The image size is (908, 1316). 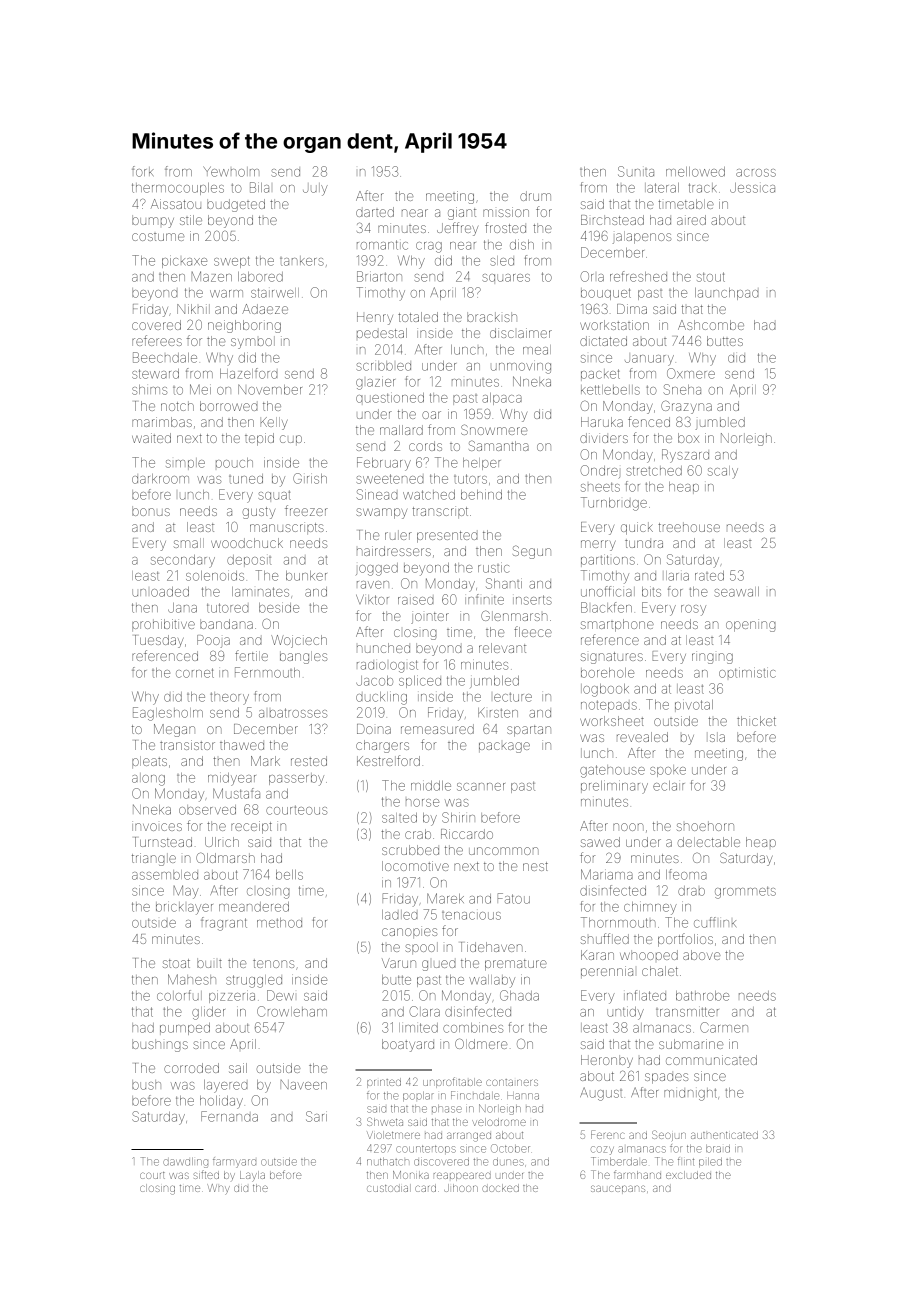 I want to click on dawdling, so click(x=185, y=1163).
